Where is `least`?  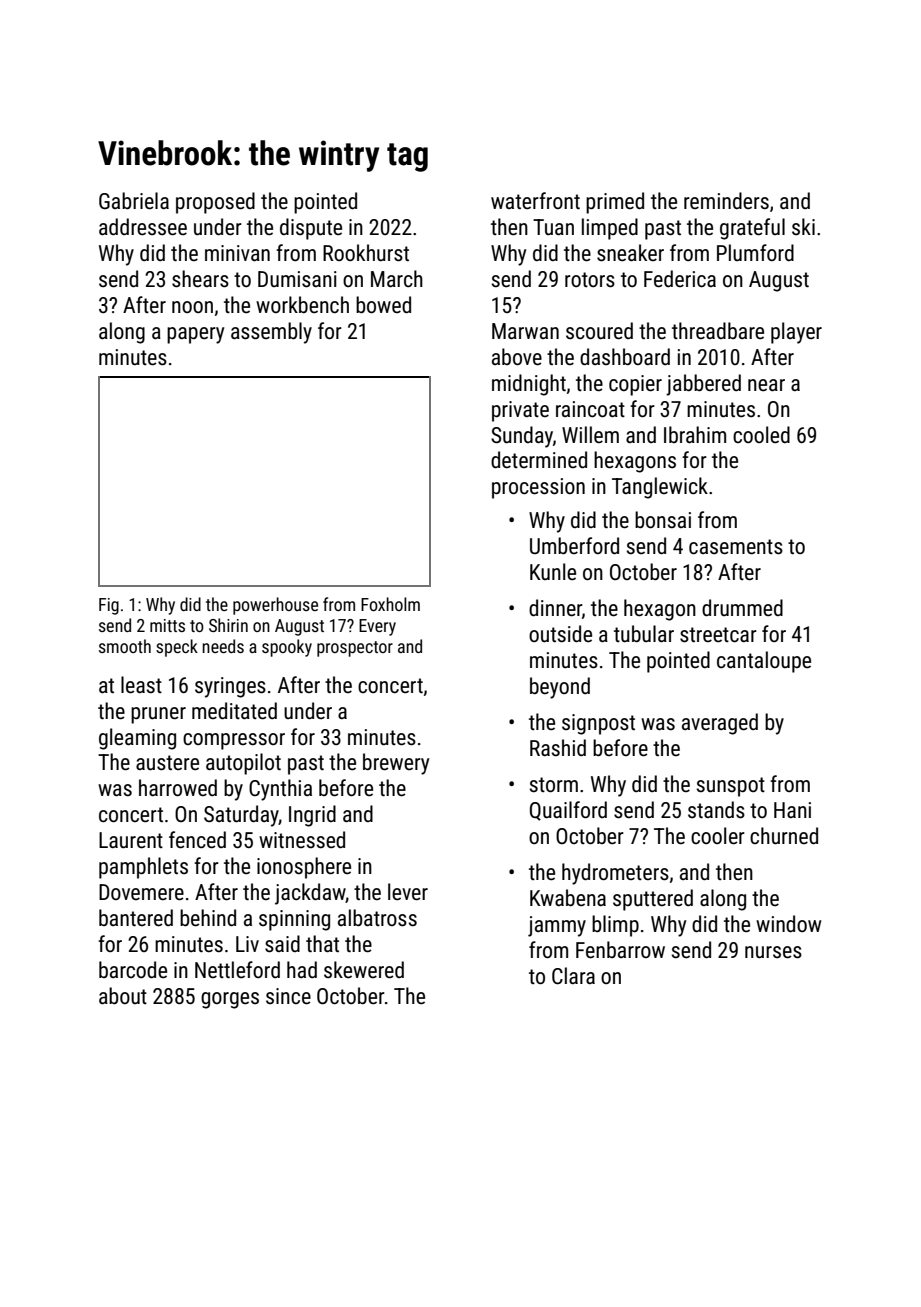
least is located at coordinates (141, 685).
